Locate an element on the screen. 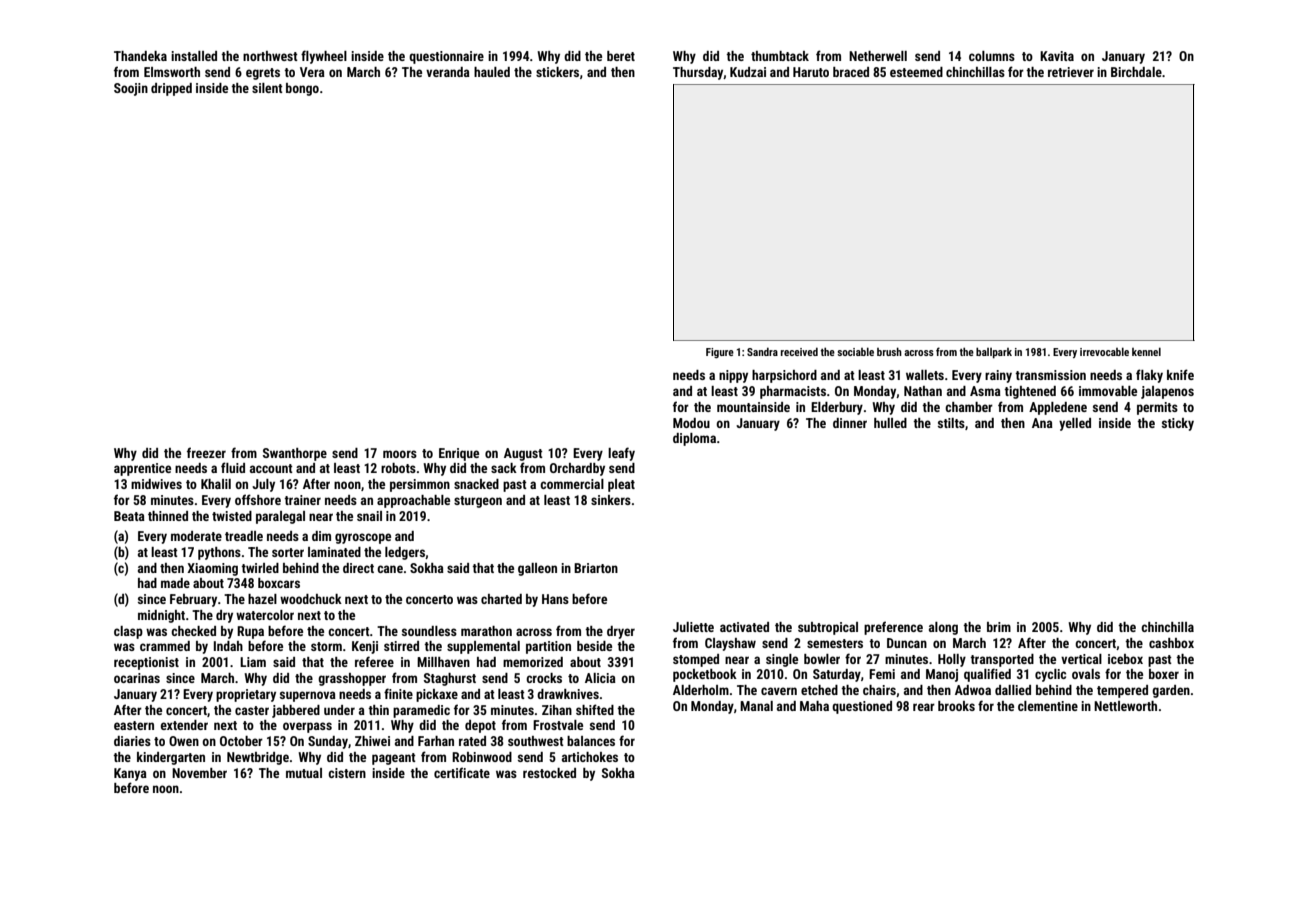  kennel is located at coordinates (1146, 351).
